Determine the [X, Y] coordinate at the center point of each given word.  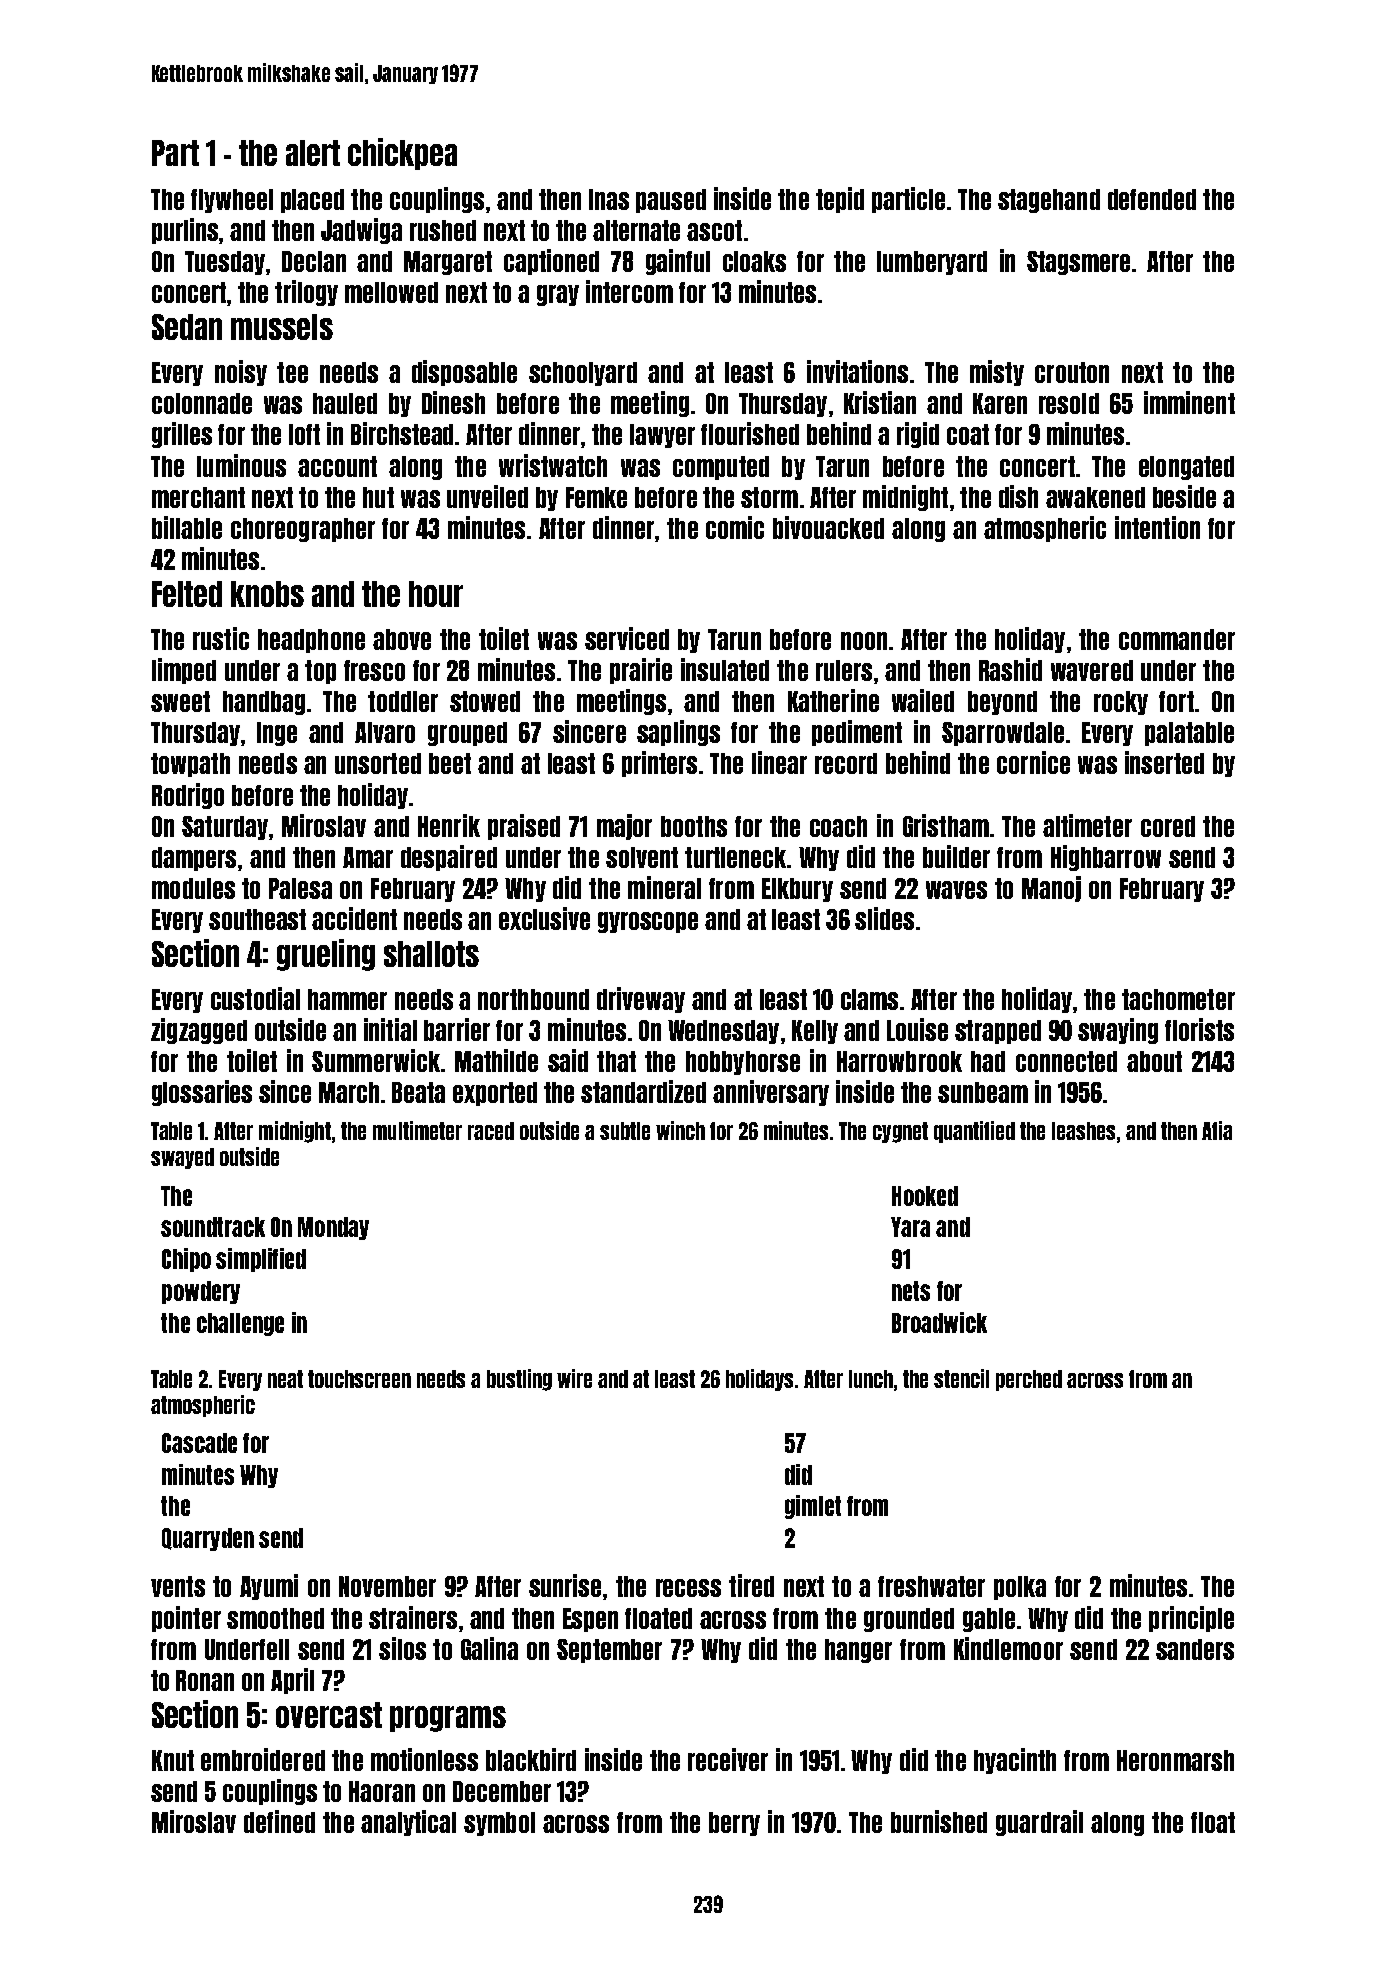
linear [779, 762]
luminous [241, 465]
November [387, 1586]
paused [671, 201]
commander [1177, 639]
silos [402, 1648]
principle [1191, 1619]
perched [1029, 1380]
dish [1018, 496]
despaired [449, 858]
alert [313, 153]
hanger [858, 1651]
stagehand [1049, 201]
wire [574, 1378]
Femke [596, 497]
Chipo [186, 1260]
